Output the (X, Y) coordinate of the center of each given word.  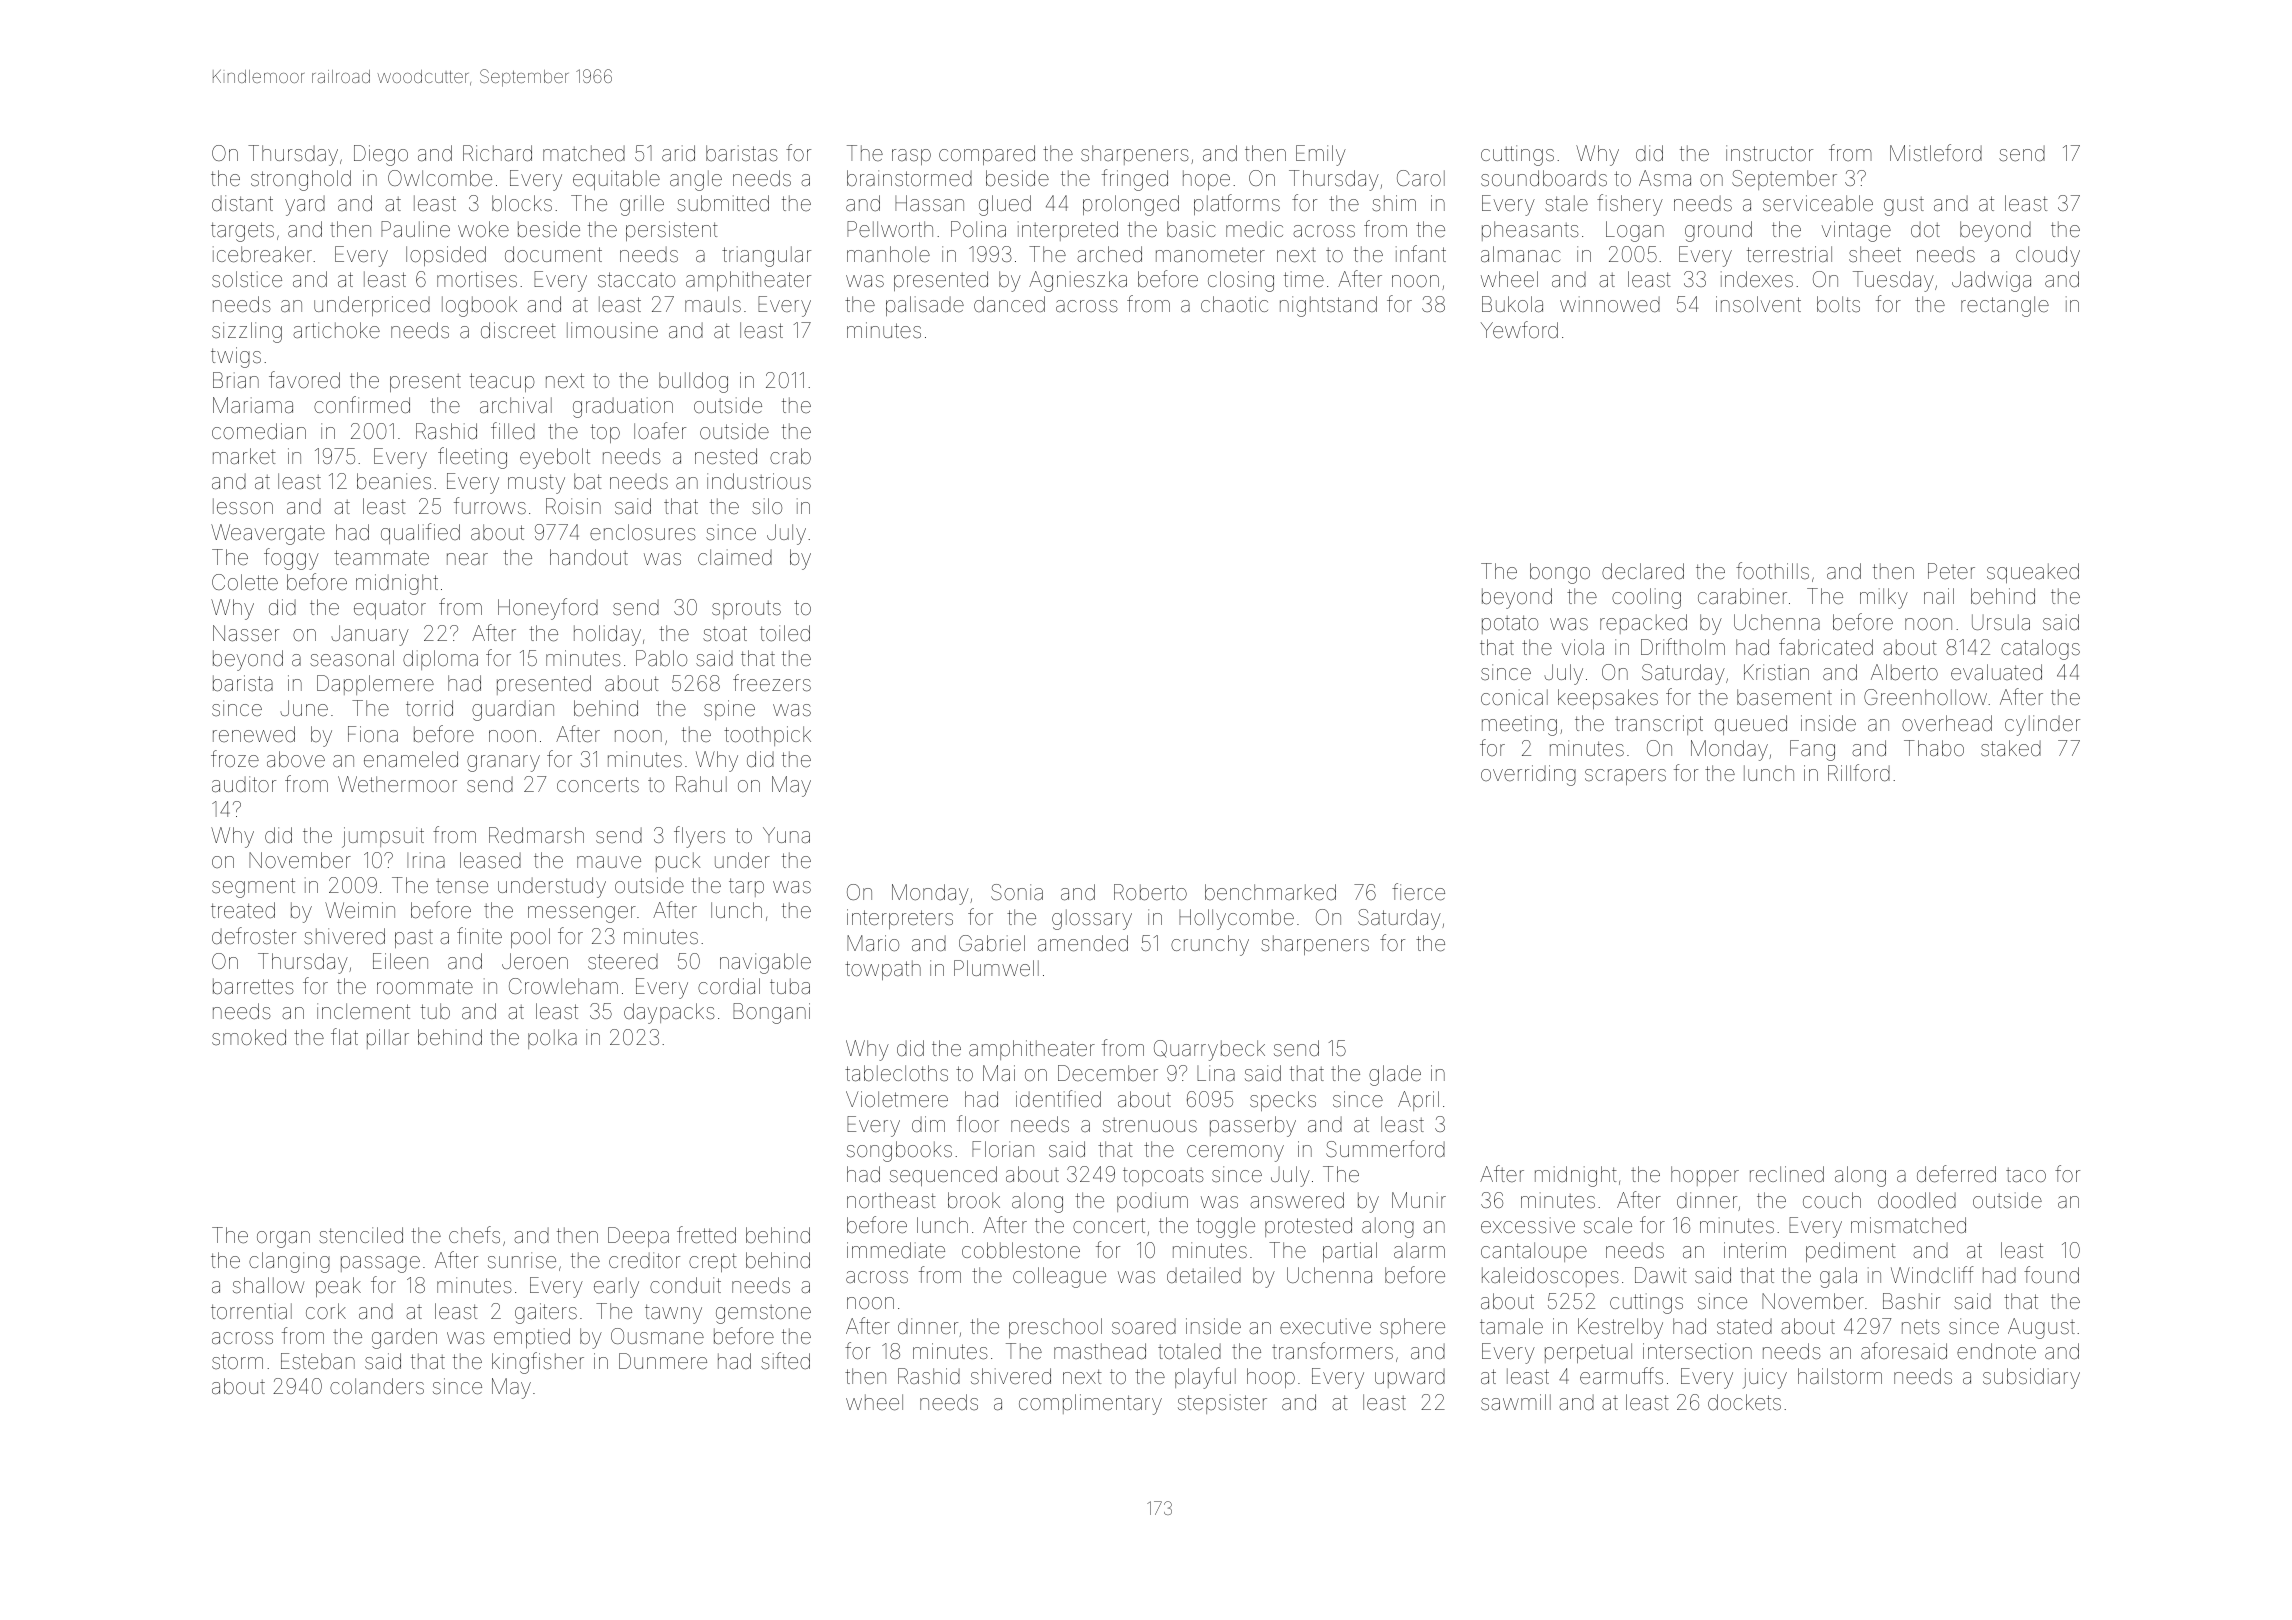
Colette (245, 582)
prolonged (1131, 205)
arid (678, 153)
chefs (474, 1234)
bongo (1560, 573)
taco (2026, 1175)
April (1418, 1101)
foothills (1772, 571)
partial (1350, 1252)
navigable (765, 963)
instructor (1769, 153)
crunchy (1210, 945)
